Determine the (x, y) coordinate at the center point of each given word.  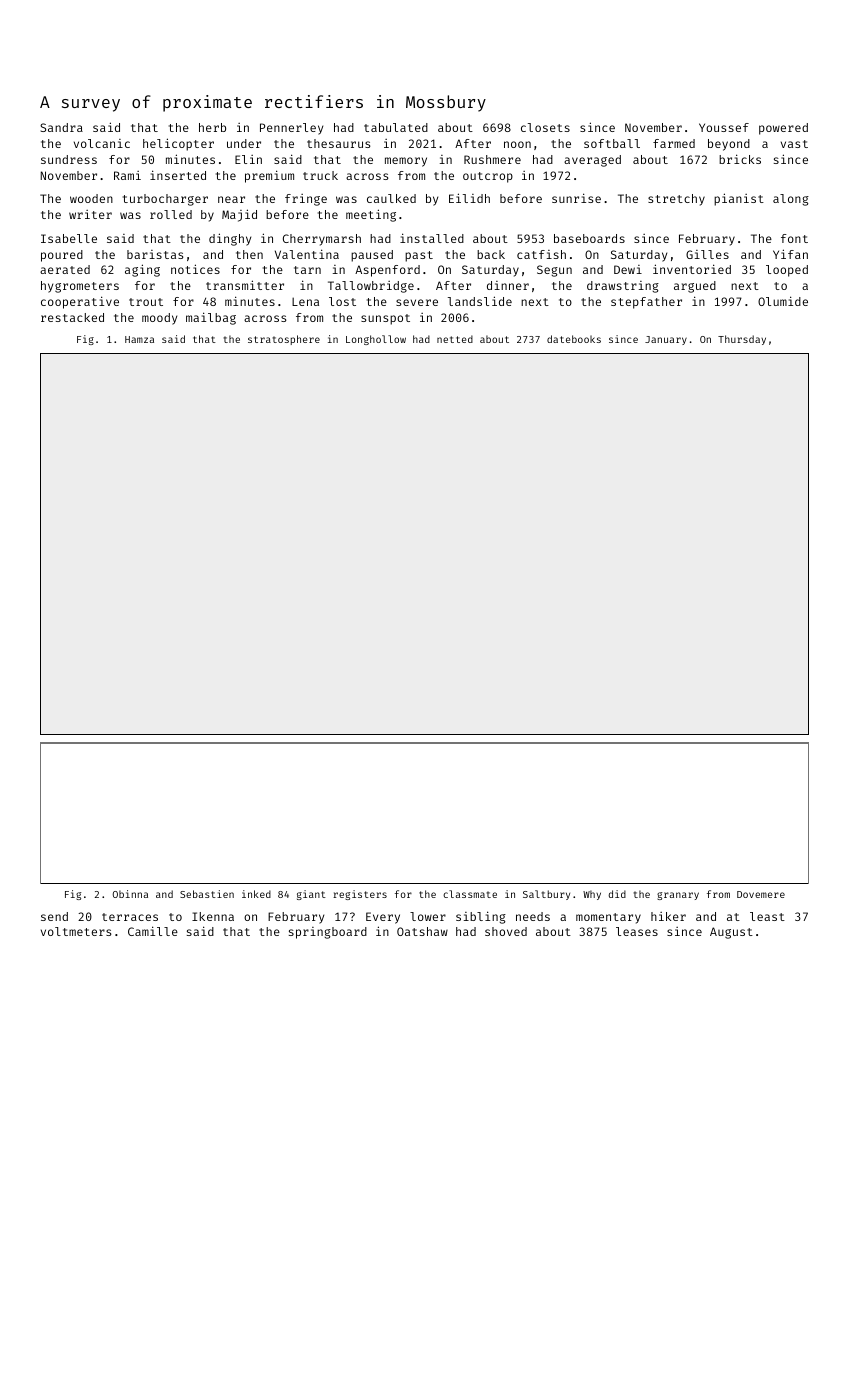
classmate (470, 894)
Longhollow (376, 340)
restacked (72, 317)
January (666, 340)
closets (545, 127)
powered (783, 129)
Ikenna (213, 916)
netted (455, 339)
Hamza (139, 339)
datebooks (574, 339)
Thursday (742, 340)
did (617, 894)
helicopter (178, 144)
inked (256, 894)
